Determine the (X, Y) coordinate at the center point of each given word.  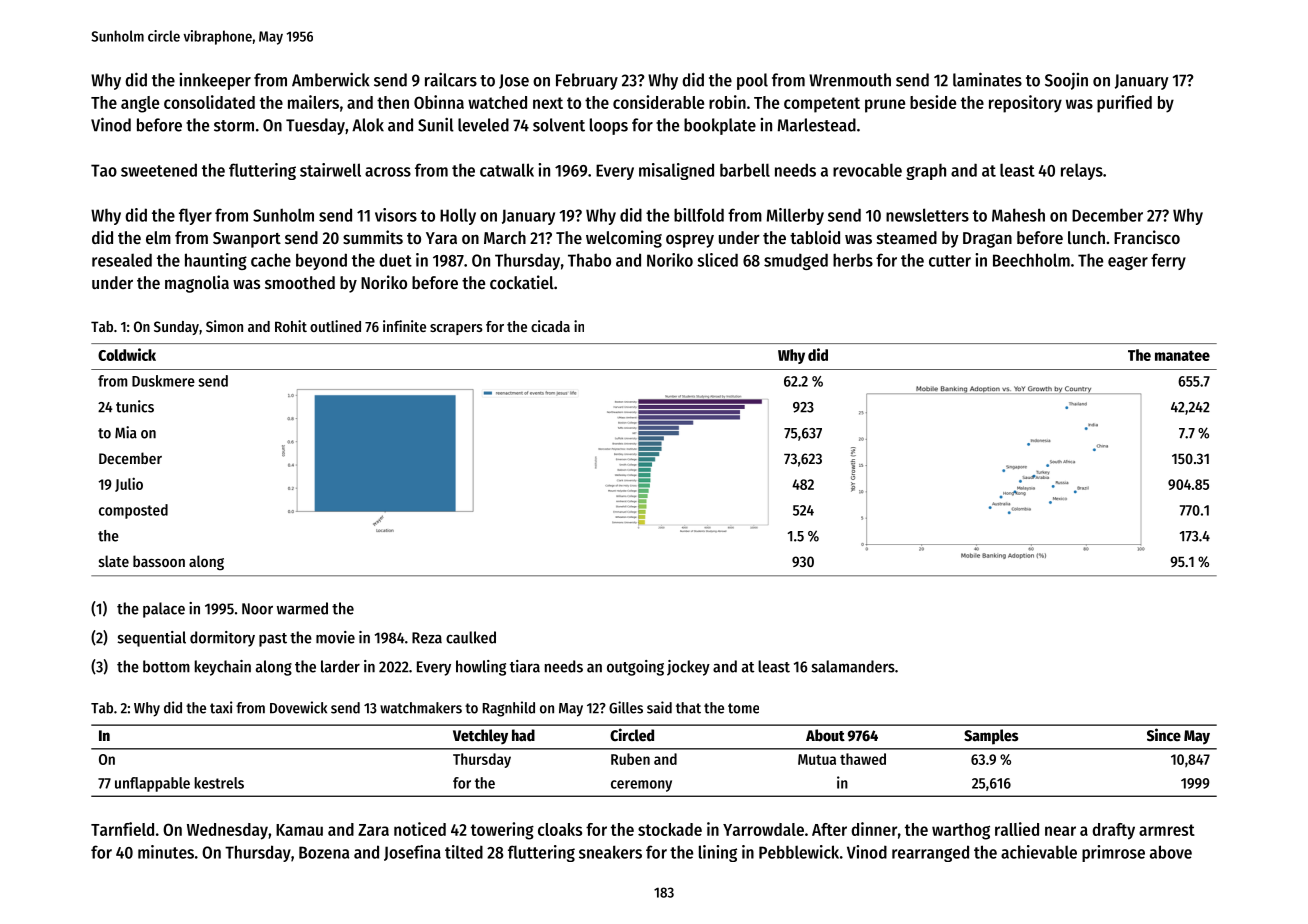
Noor (257, 609)
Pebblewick (799, 852)
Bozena (324, 852)
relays (1082, 171)
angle (140, 104)
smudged (796, 261)
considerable (658, 102)
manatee (1182, 355)
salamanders (853, 666)
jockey (688, 668)
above (1171, 852)
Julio (129, 484)
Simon (224, 326)
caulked (471, 637)
